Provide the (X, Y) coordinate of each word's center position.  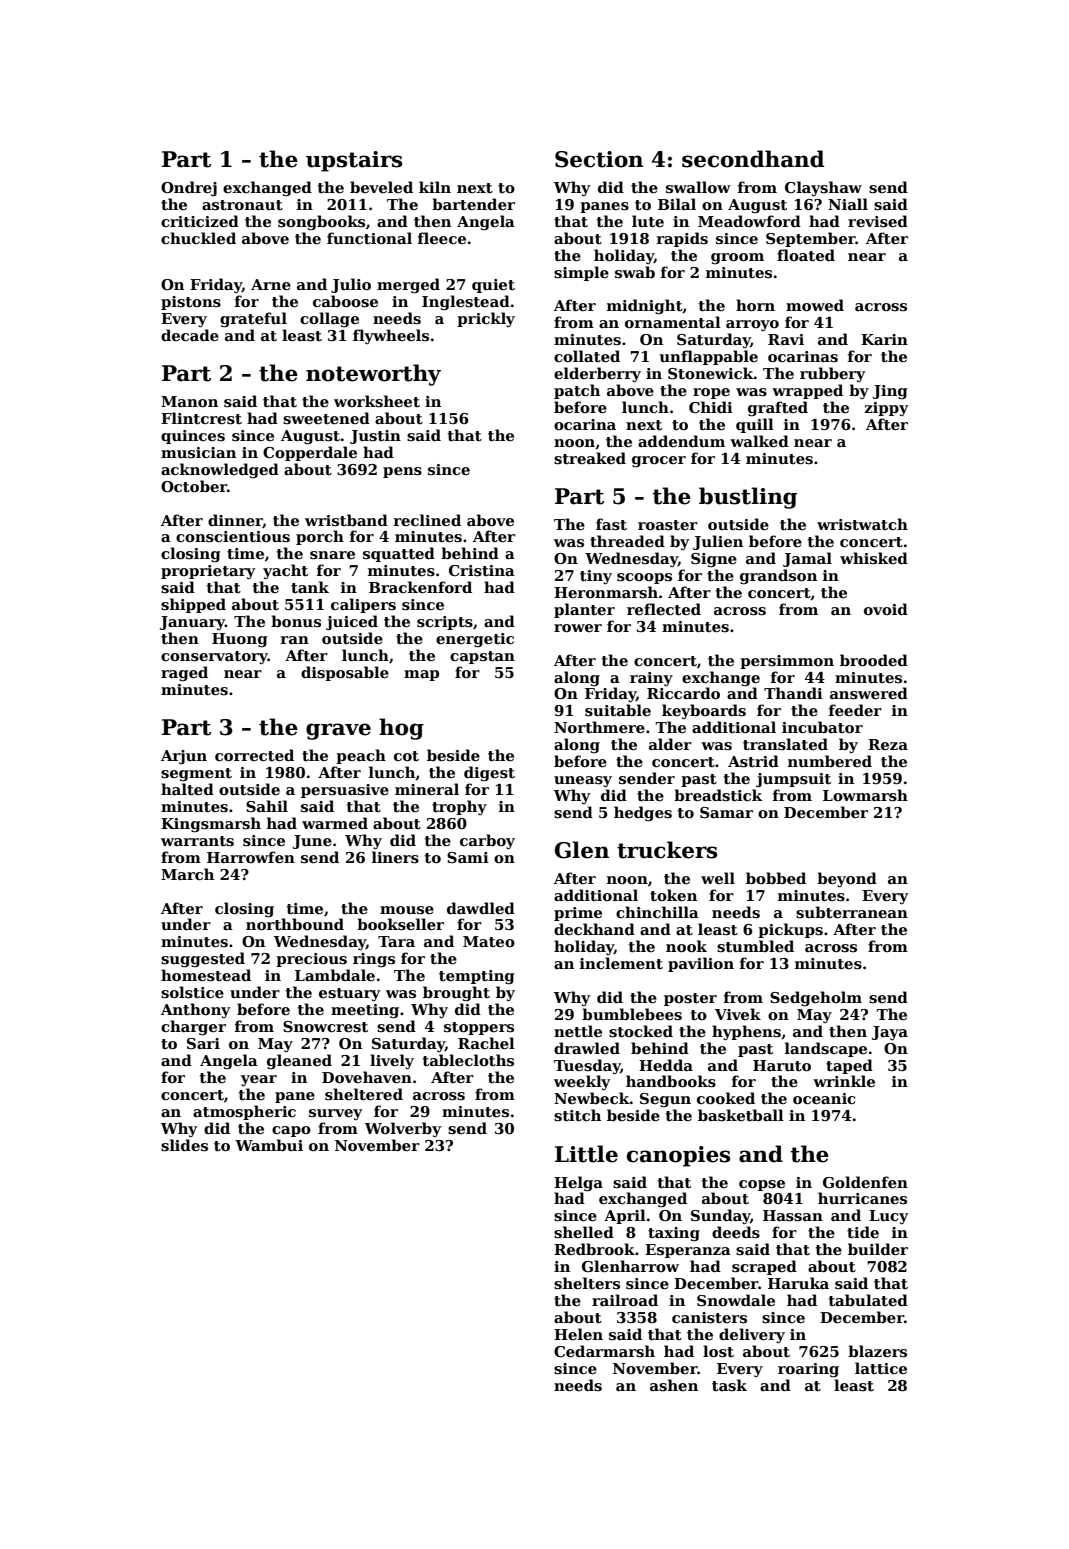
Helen (578, 1334)
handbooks (671, 1081)
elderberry (597, 374)
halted (187, 789)
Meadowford (749, 221)
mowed (815, 305)
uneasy (583, 781)
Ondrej (189, 189)
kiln (435, 187)
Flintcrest (201, 418)
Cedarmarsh (604, 1351)
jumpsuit (793, 780)
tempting (477, 977)
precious (311, 960)
